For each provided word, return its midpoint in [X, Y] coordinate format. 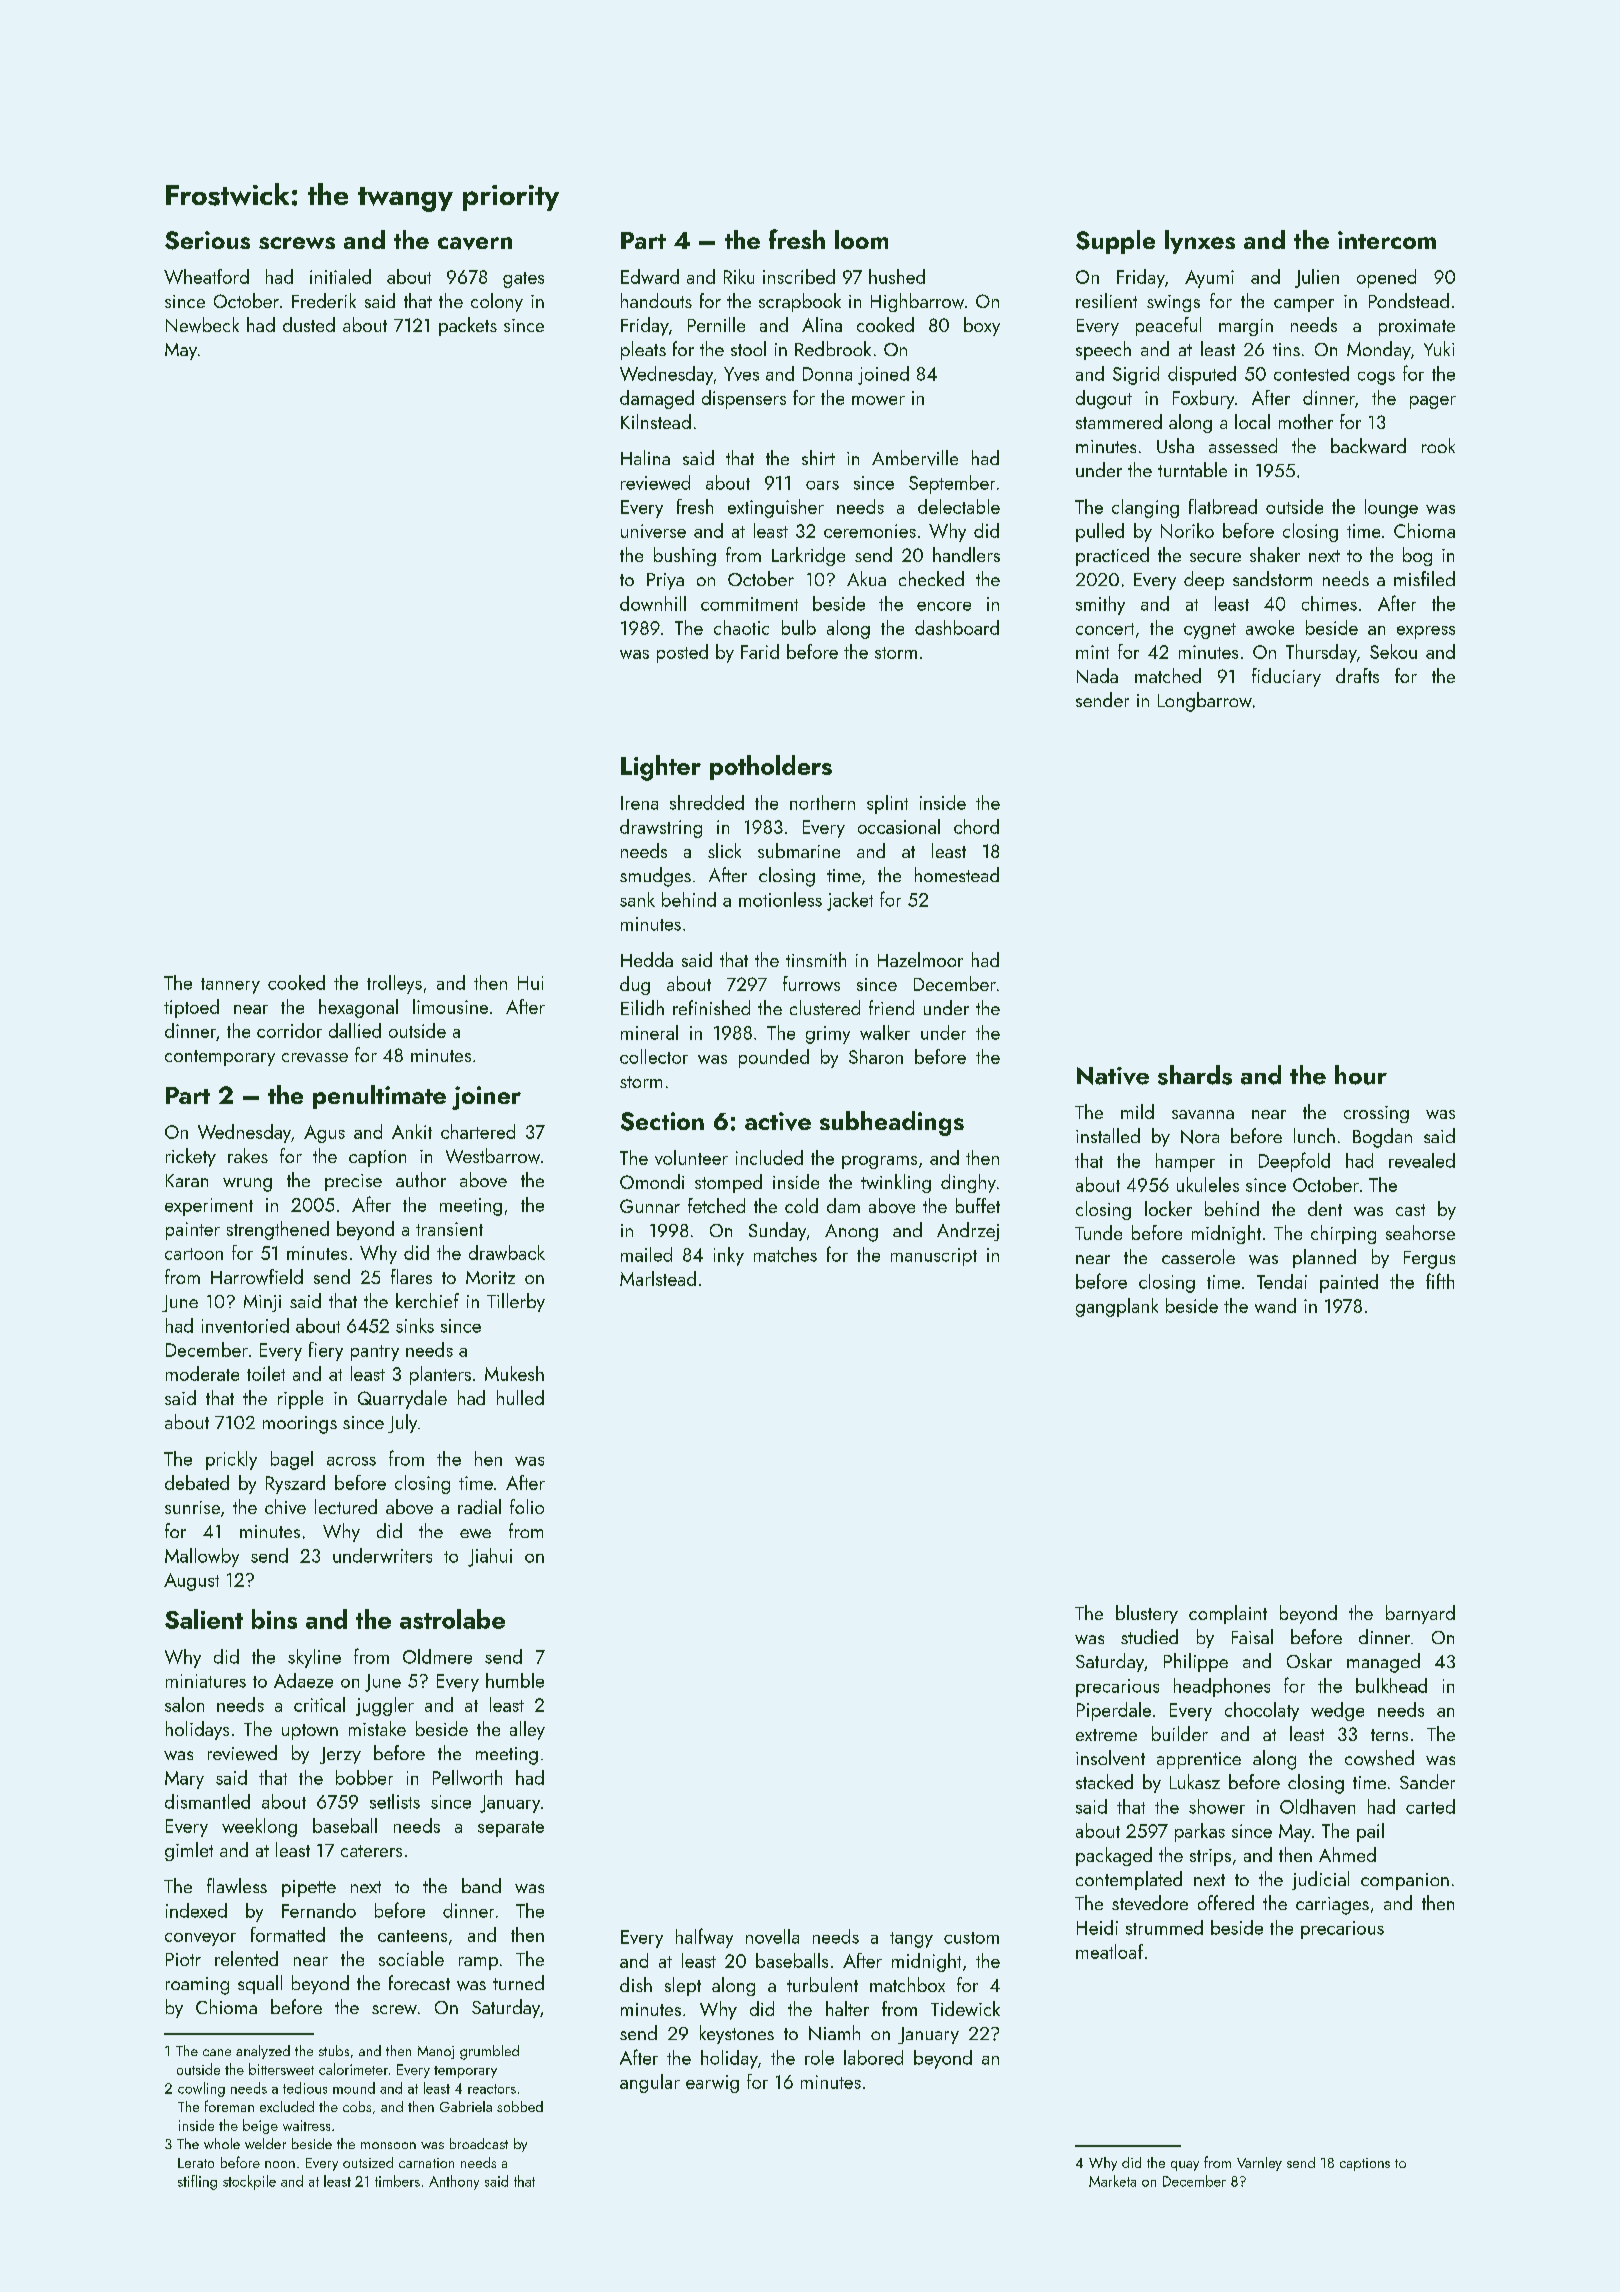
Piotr [183, 1959]
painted [1349, 1283]
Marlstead [658, 1278]
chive [285, 1506]
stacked [1104, 1781]
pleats [643, 350]
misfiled [1424, 578]
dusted [309, 324]
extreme [1106, 1735]
